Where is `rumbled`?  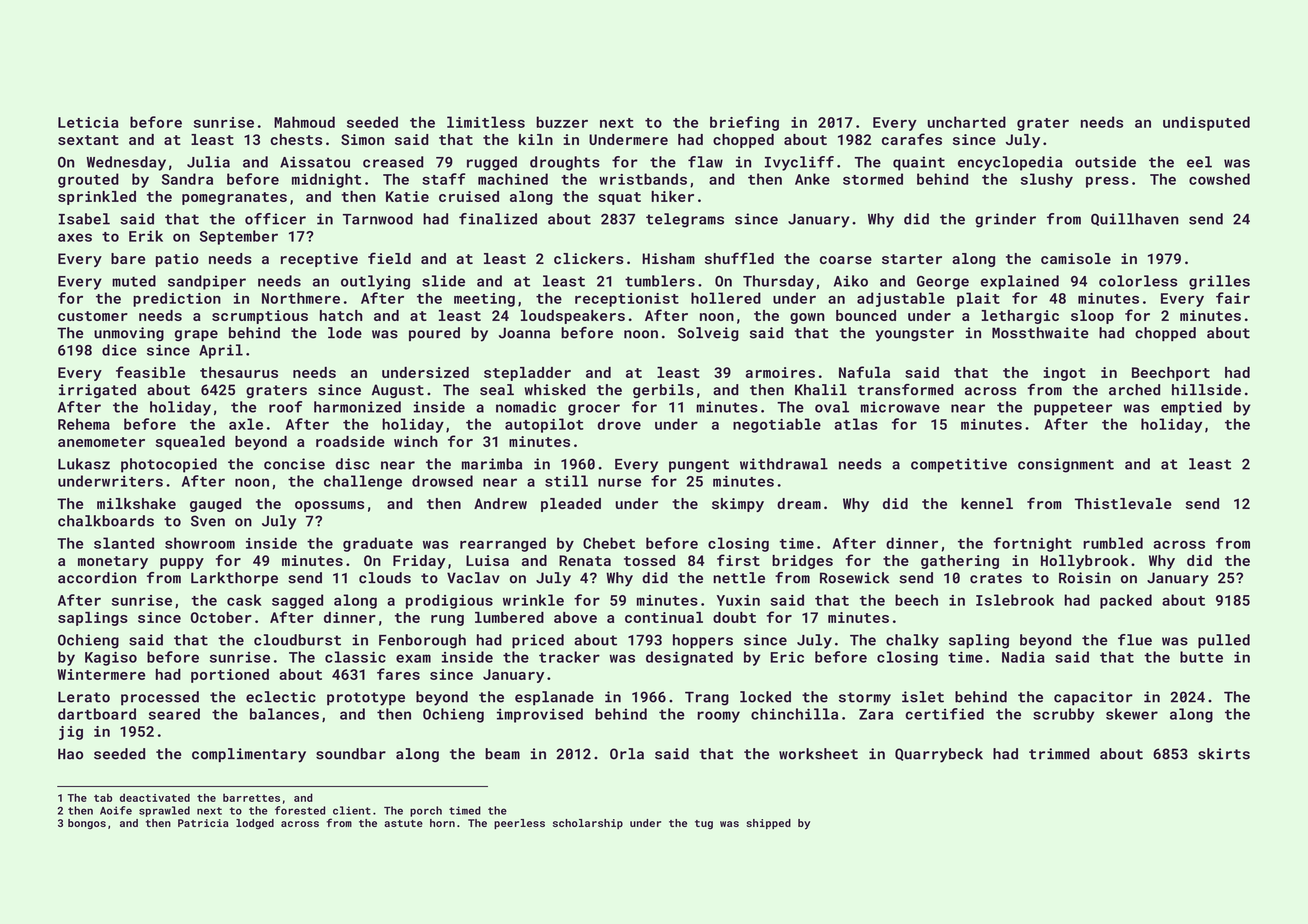 rumbled is located at coordinates (1113, 543).
